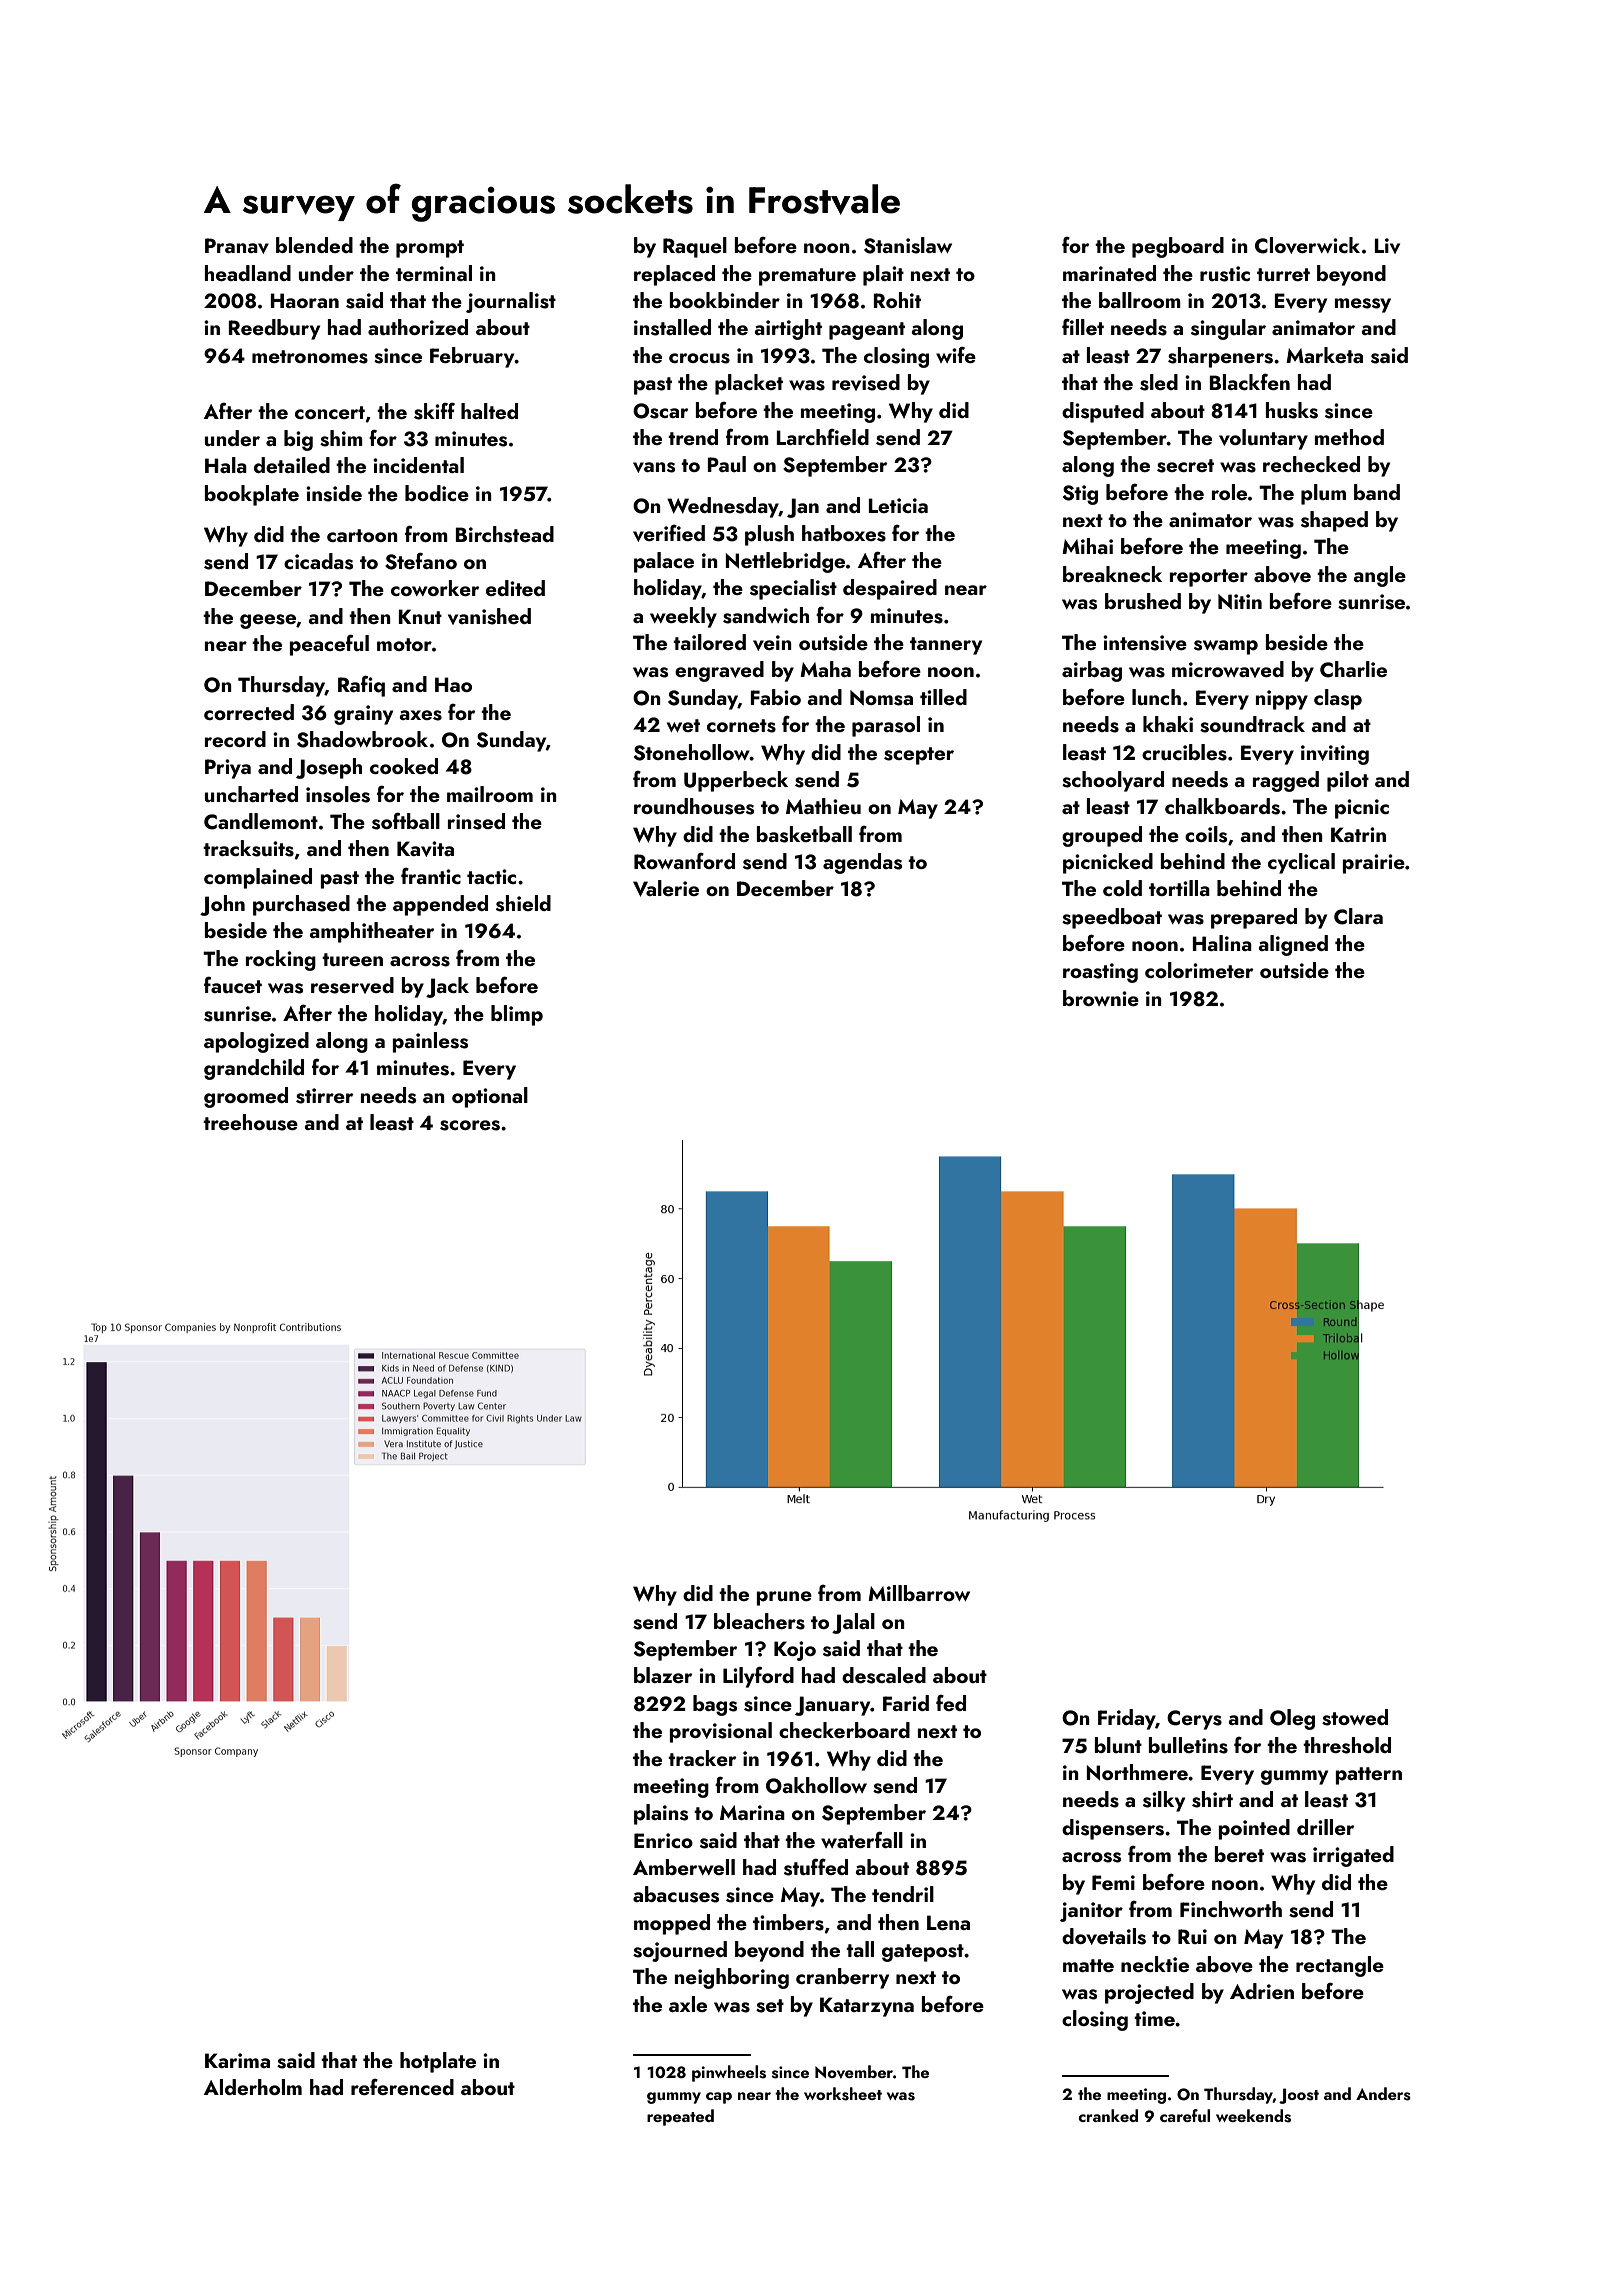 The height and width of the page is (2292, 1620). I want to click on Fabio, so click(775, 697).
